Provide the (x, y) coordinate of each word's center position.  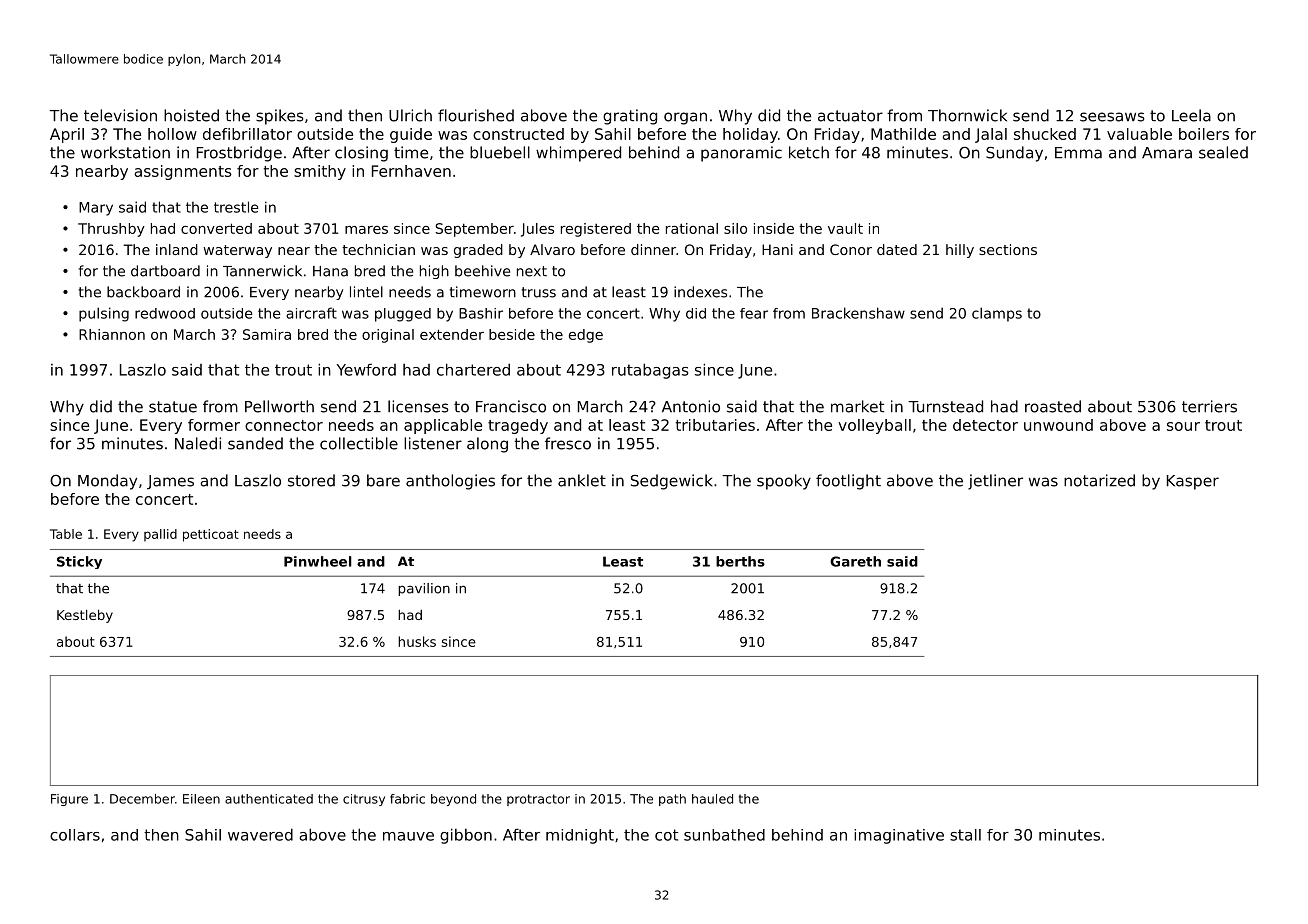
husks (417, 641)
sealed (1223, 152)
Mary (96, 209)
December (142, 799)
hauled (712, 799)
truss (539, 292)
